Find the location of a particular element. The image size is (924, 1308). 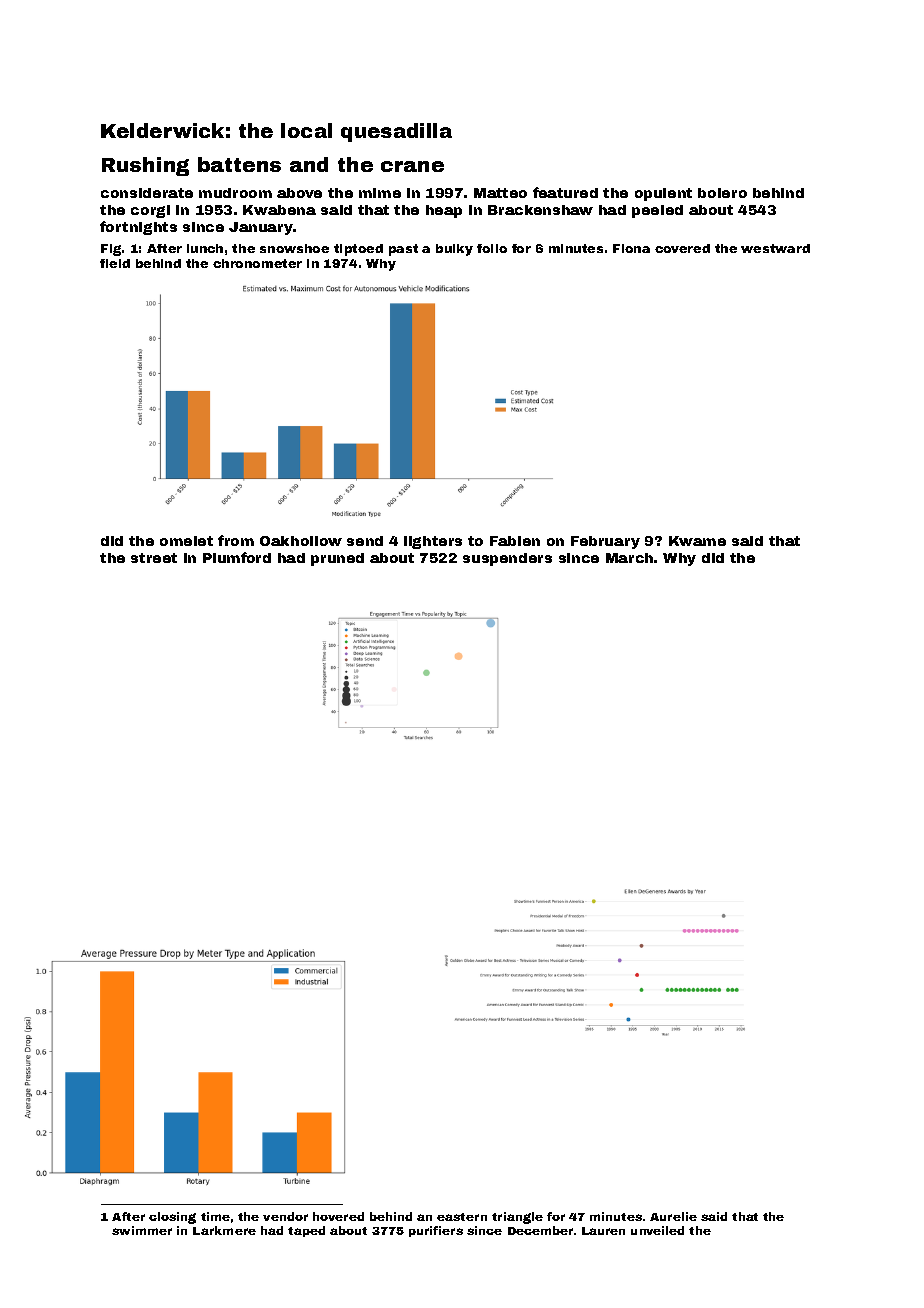

Larkmere is located at coordinates (224, 1230).
